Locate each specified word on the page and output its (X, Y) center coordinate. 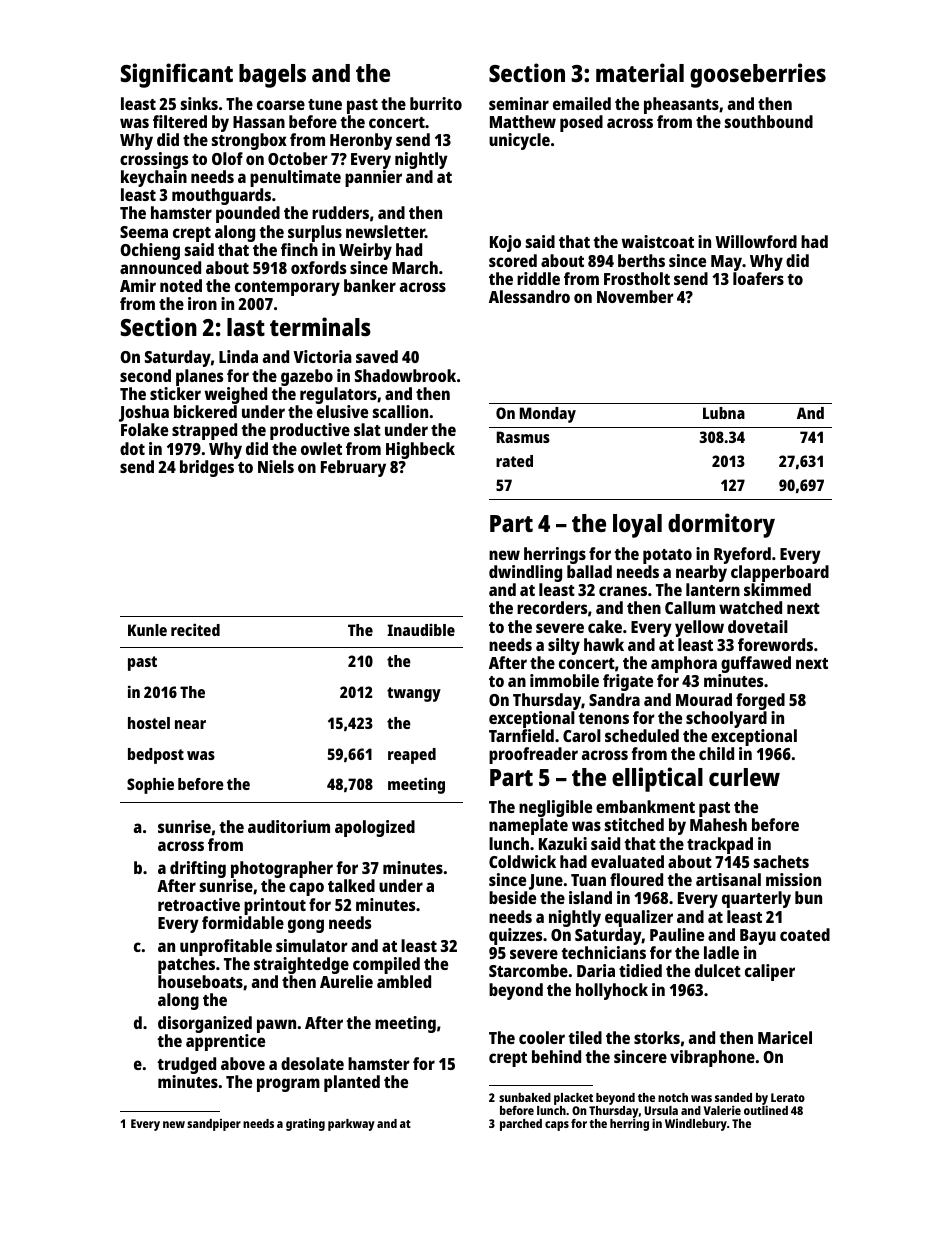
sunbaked (525, 1097)
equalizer (639, 918)
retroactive (199, 904)
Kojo (505, 243)
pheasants (681, 105)
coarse (281, 105)
